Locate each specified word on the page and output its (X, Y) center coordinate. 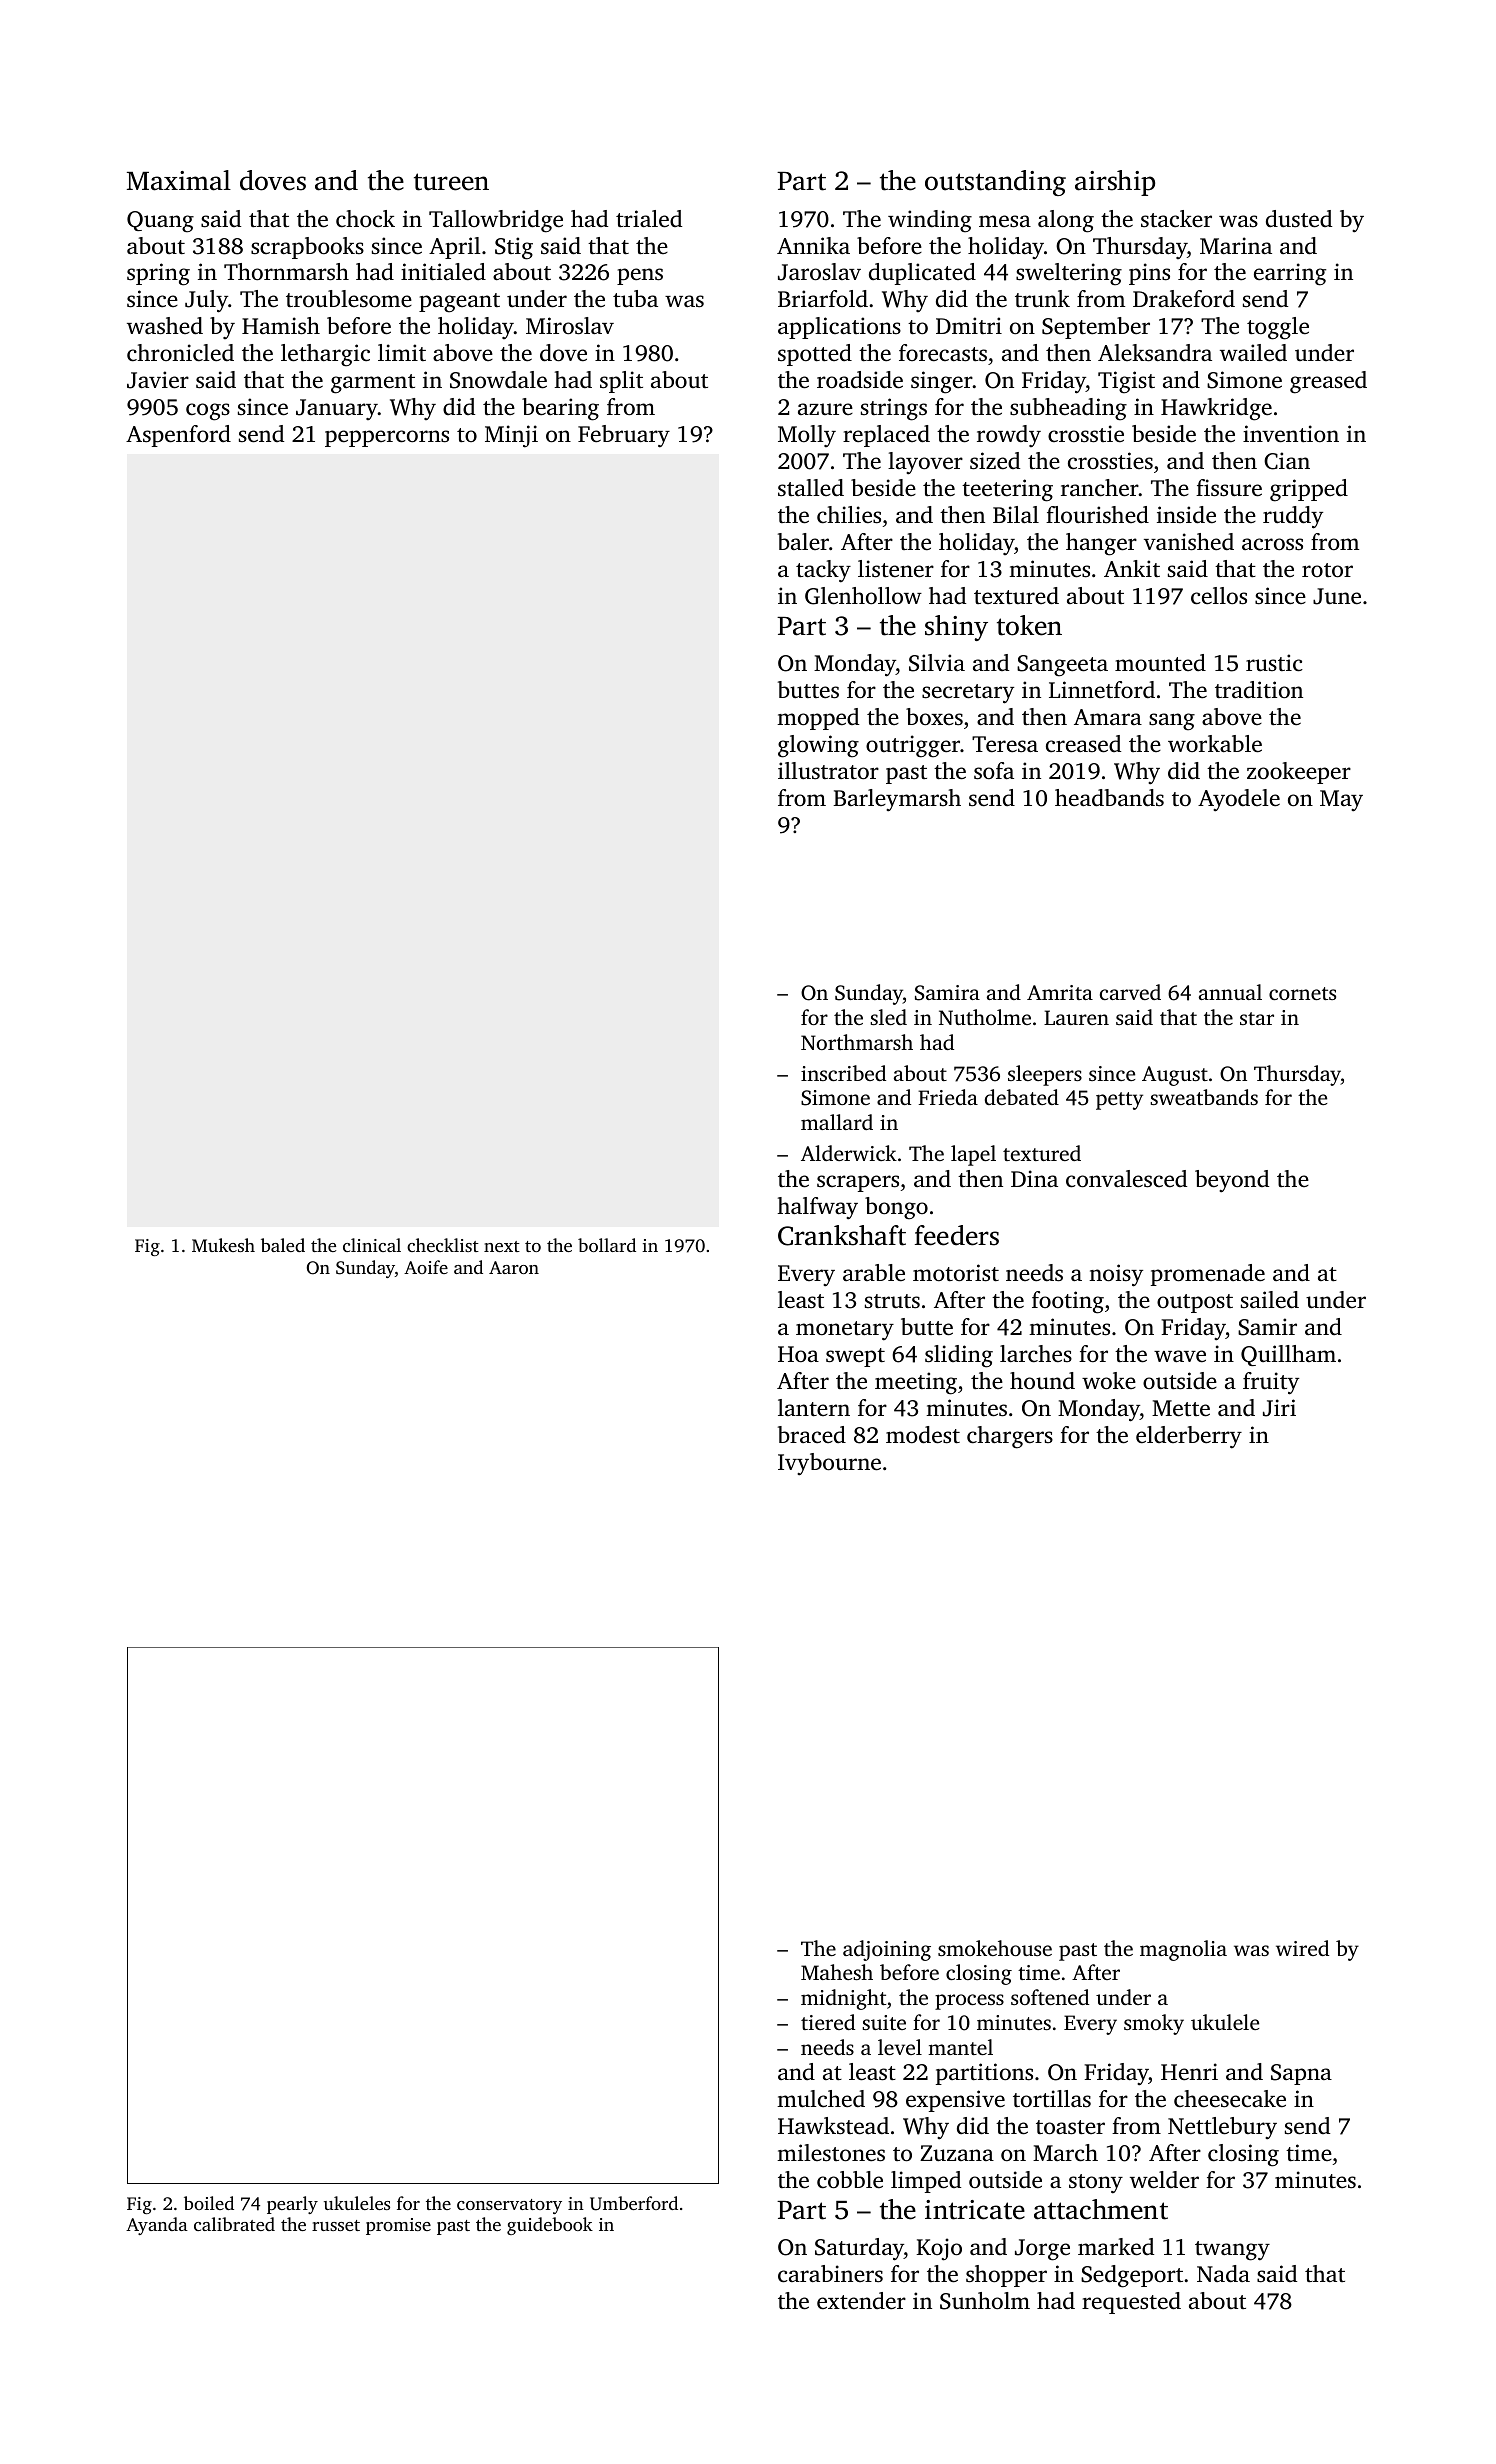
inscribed (843, 1073)
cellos (1219, 596)
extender (861, 2301)
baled (283, 1245)
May (1341, 801)
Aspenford (178, 436)
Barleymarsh (897, 800)
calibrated (234, 2224)
